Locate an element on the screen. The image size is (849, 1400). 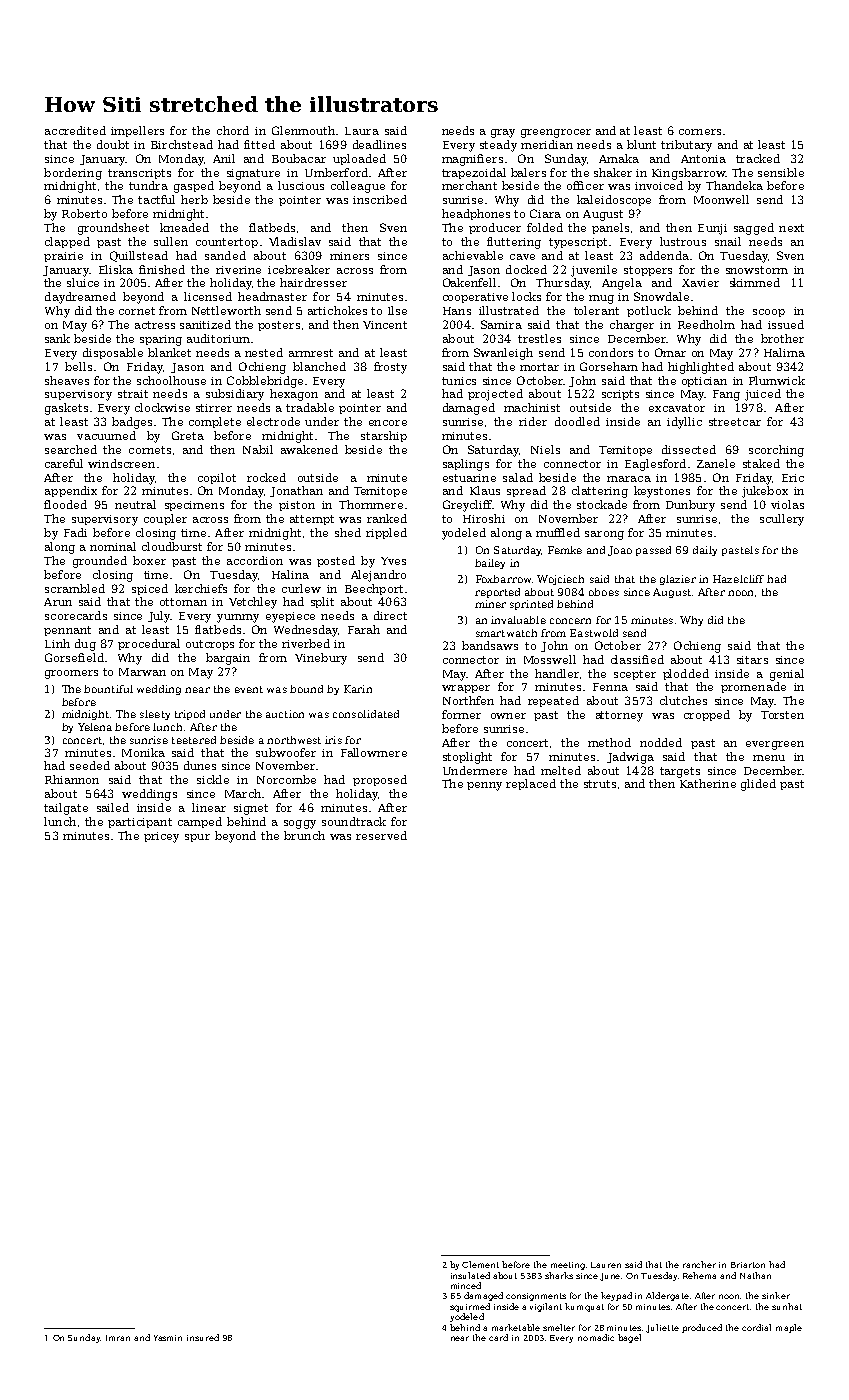
spur is located at coordinates (197, 838).
